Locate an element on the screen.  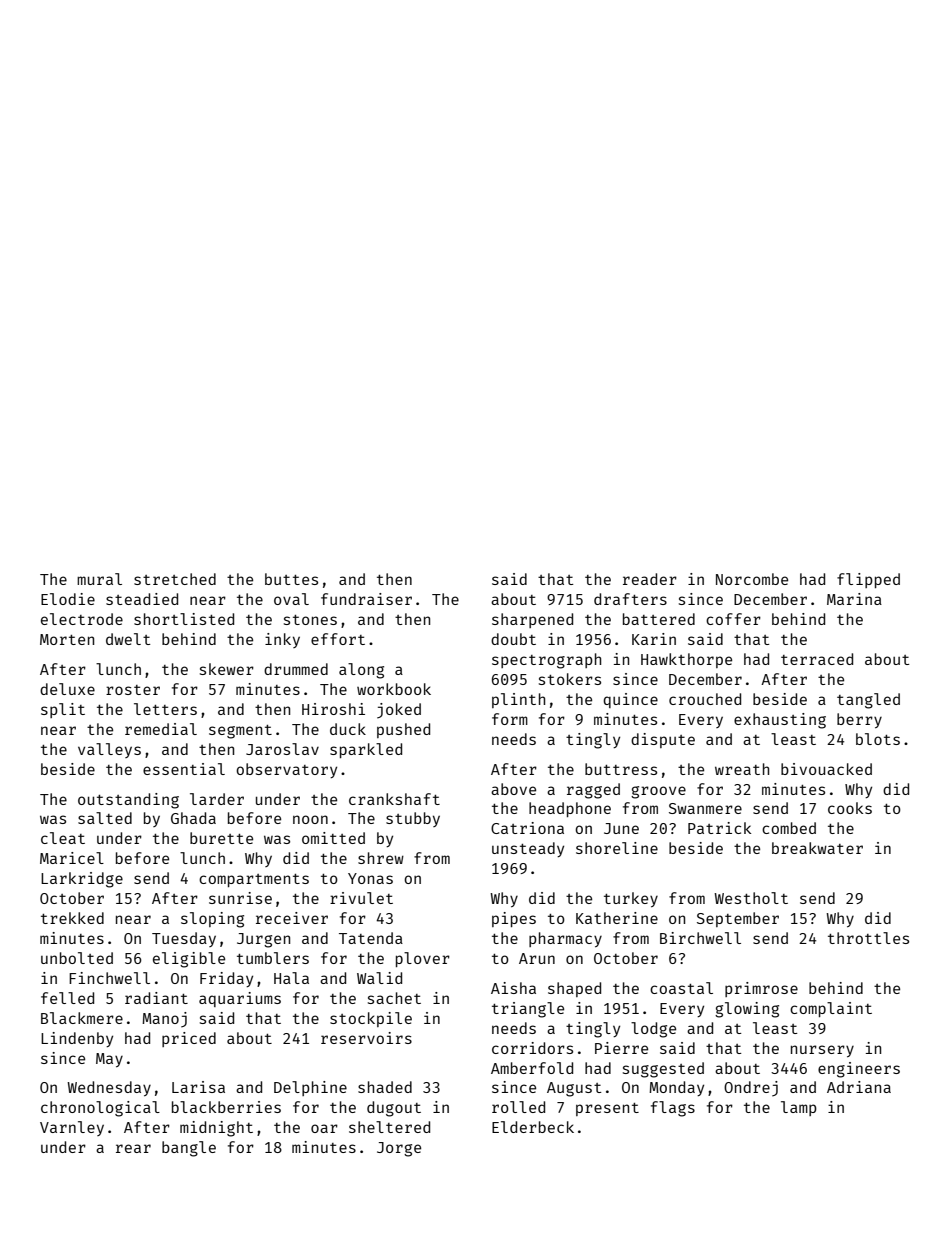
above is located at coordinates (513, 789).
